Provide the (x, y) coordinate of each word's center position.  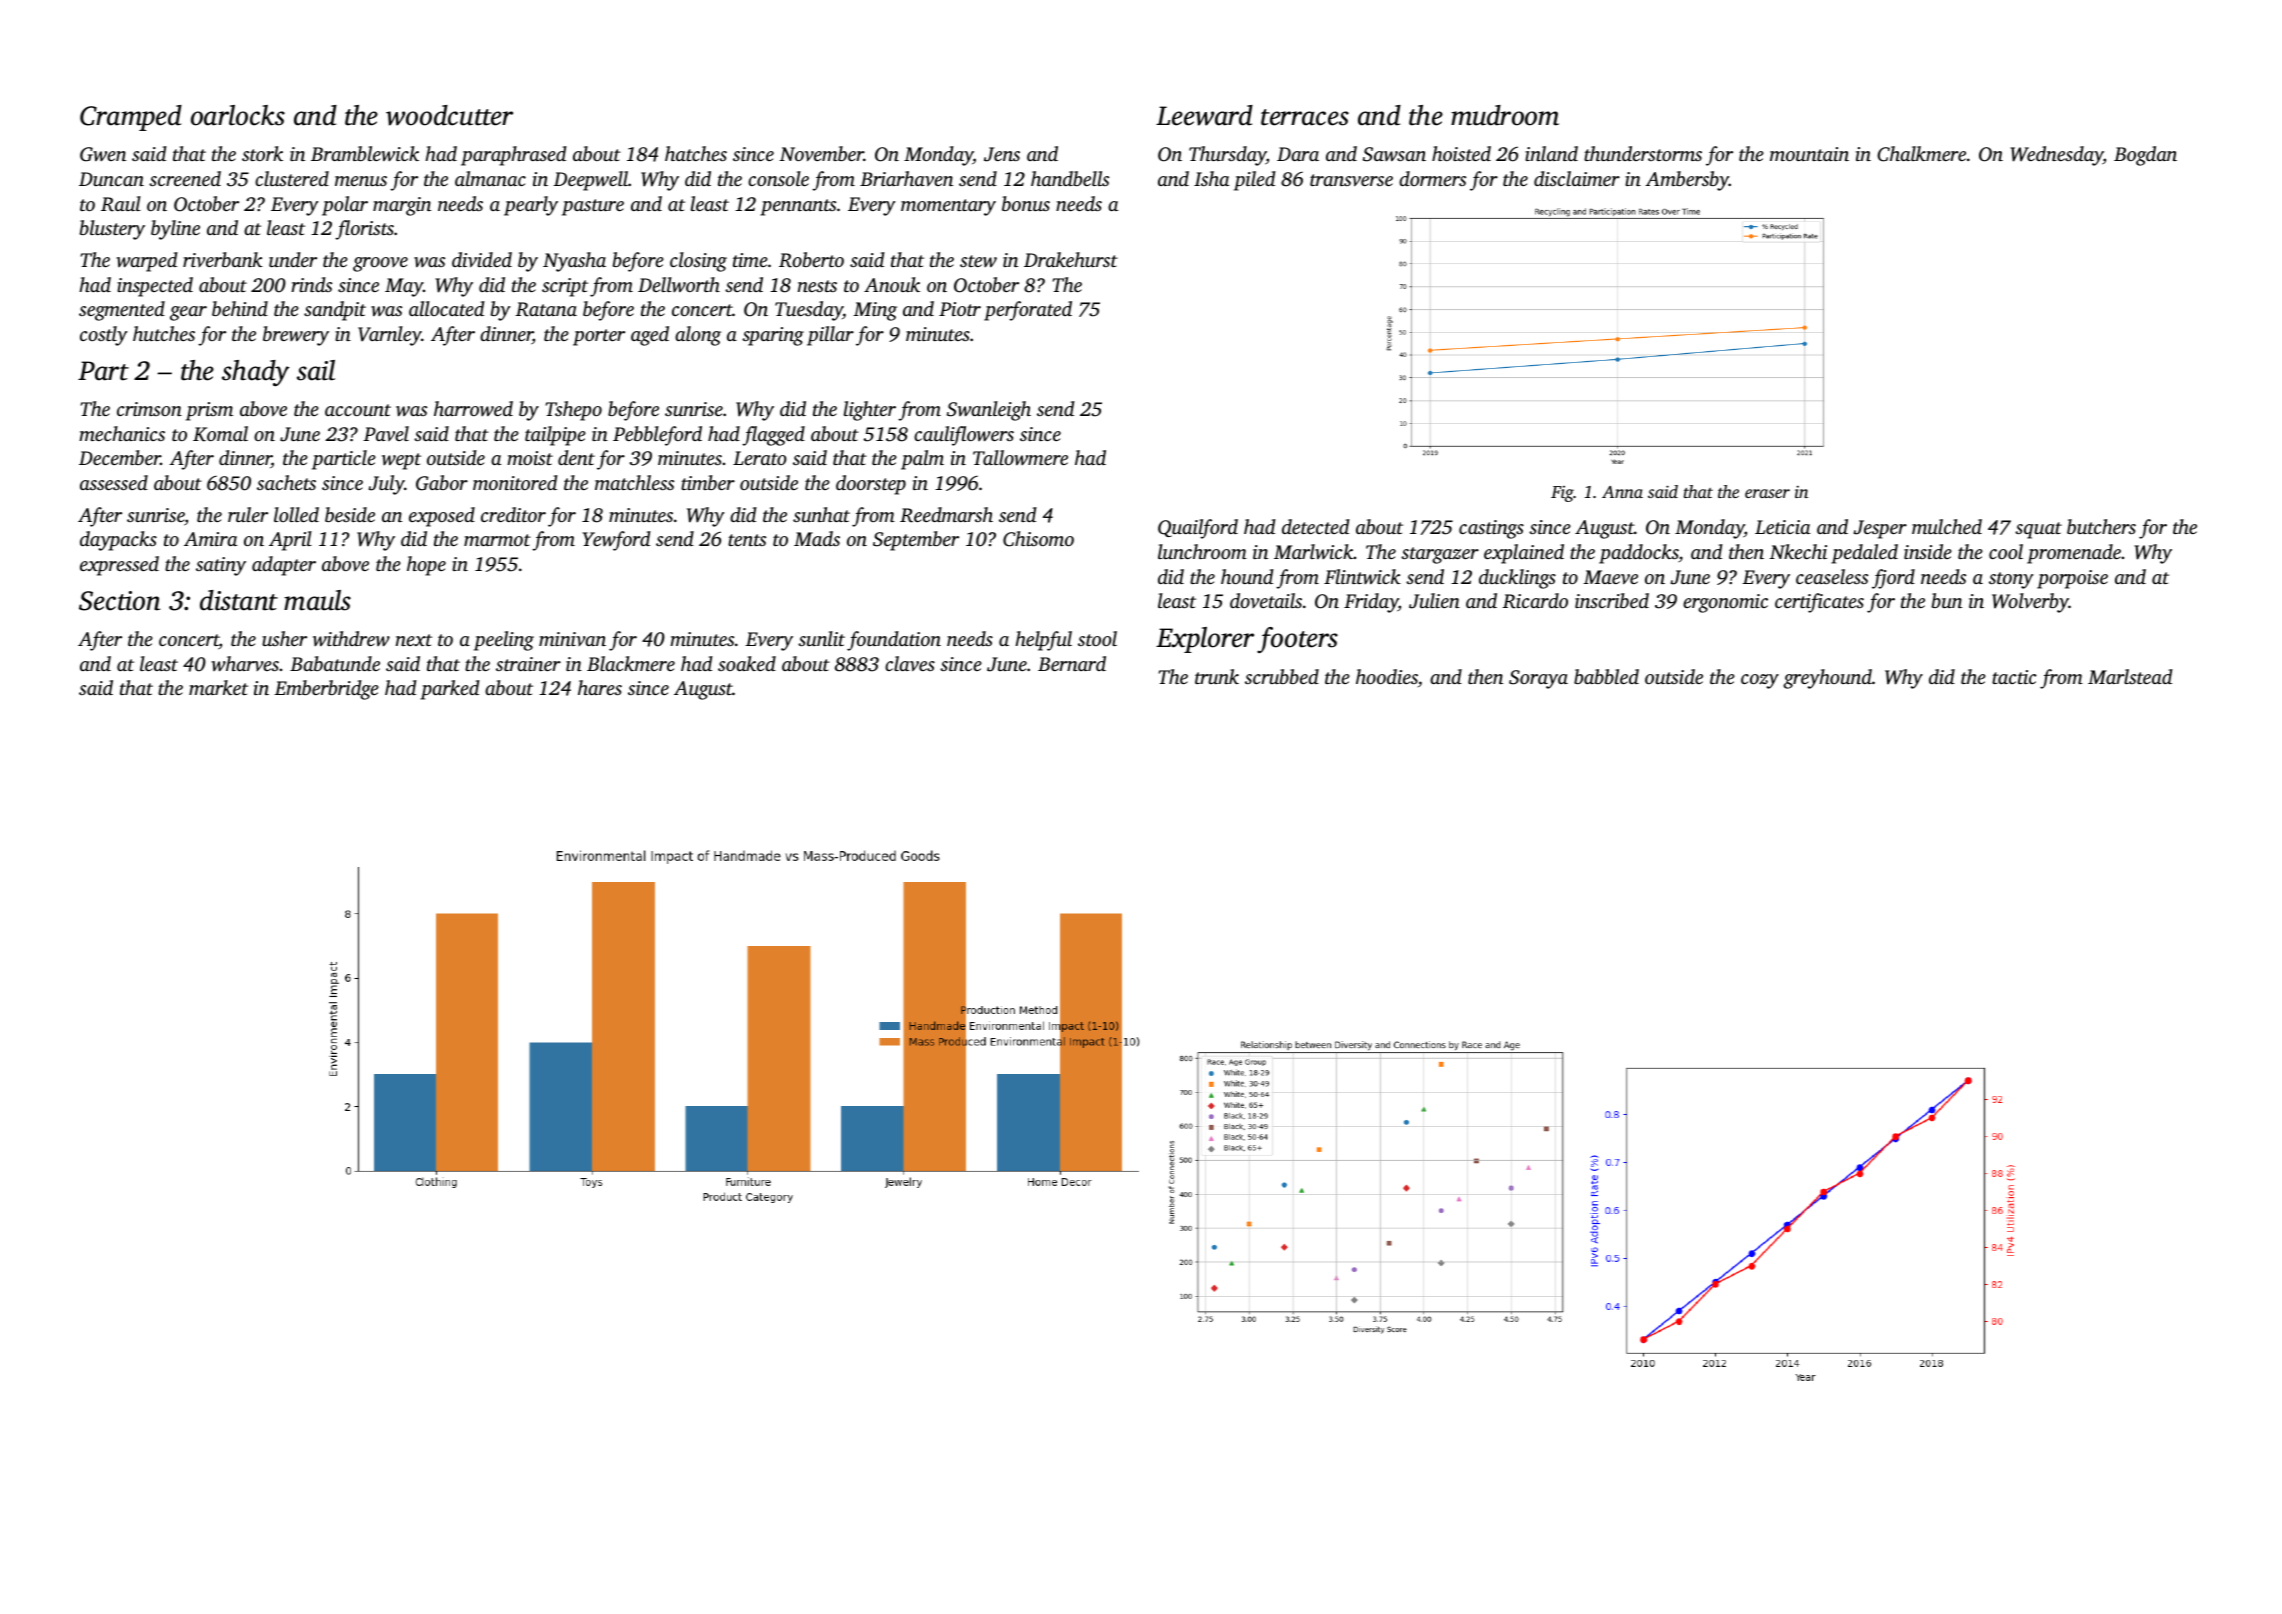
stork (262, 153)
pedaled (1864, 554)
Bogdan (2145, 156)
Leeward (1204, 115)
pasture (593, 207)
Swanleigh (989, 411)
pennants (798, 207)
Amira (210, 539)
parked (450, 690)
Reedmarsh (946, 515)
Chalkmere (1921, 154)
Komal (220, 434)
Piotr (960, 309)
